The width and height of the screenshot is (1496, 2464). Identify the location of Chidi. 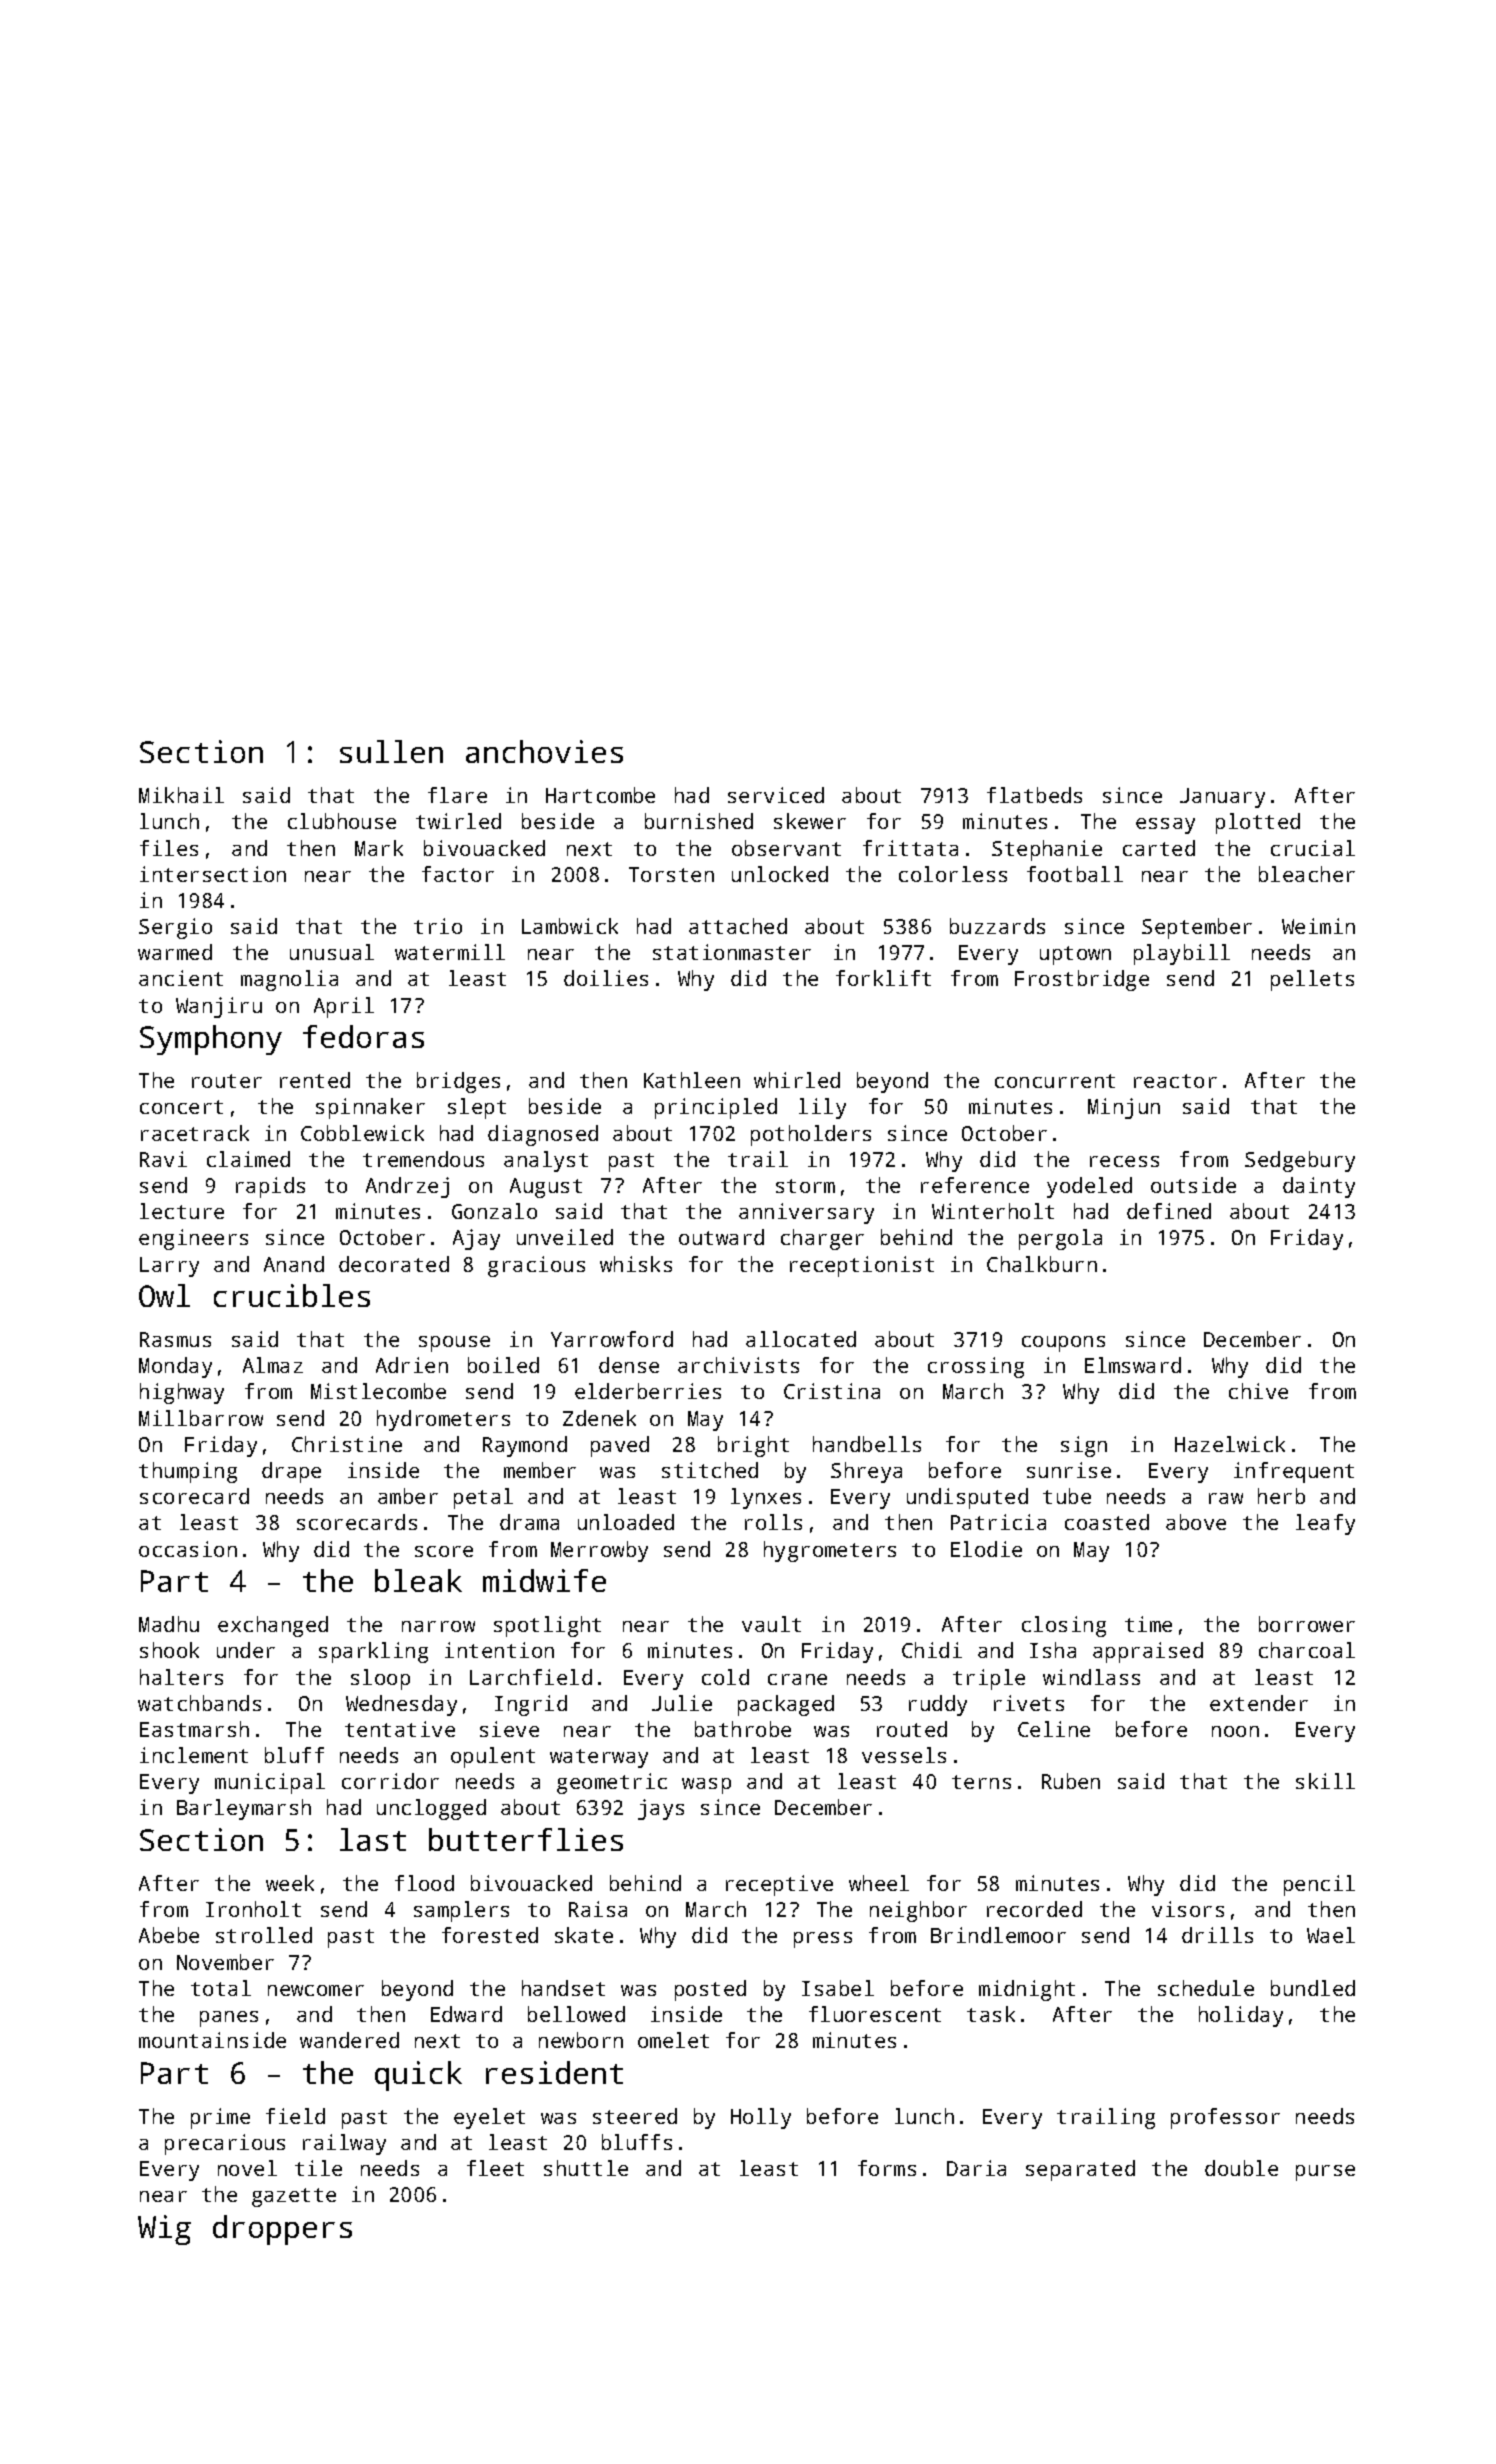
(932, 1650).
